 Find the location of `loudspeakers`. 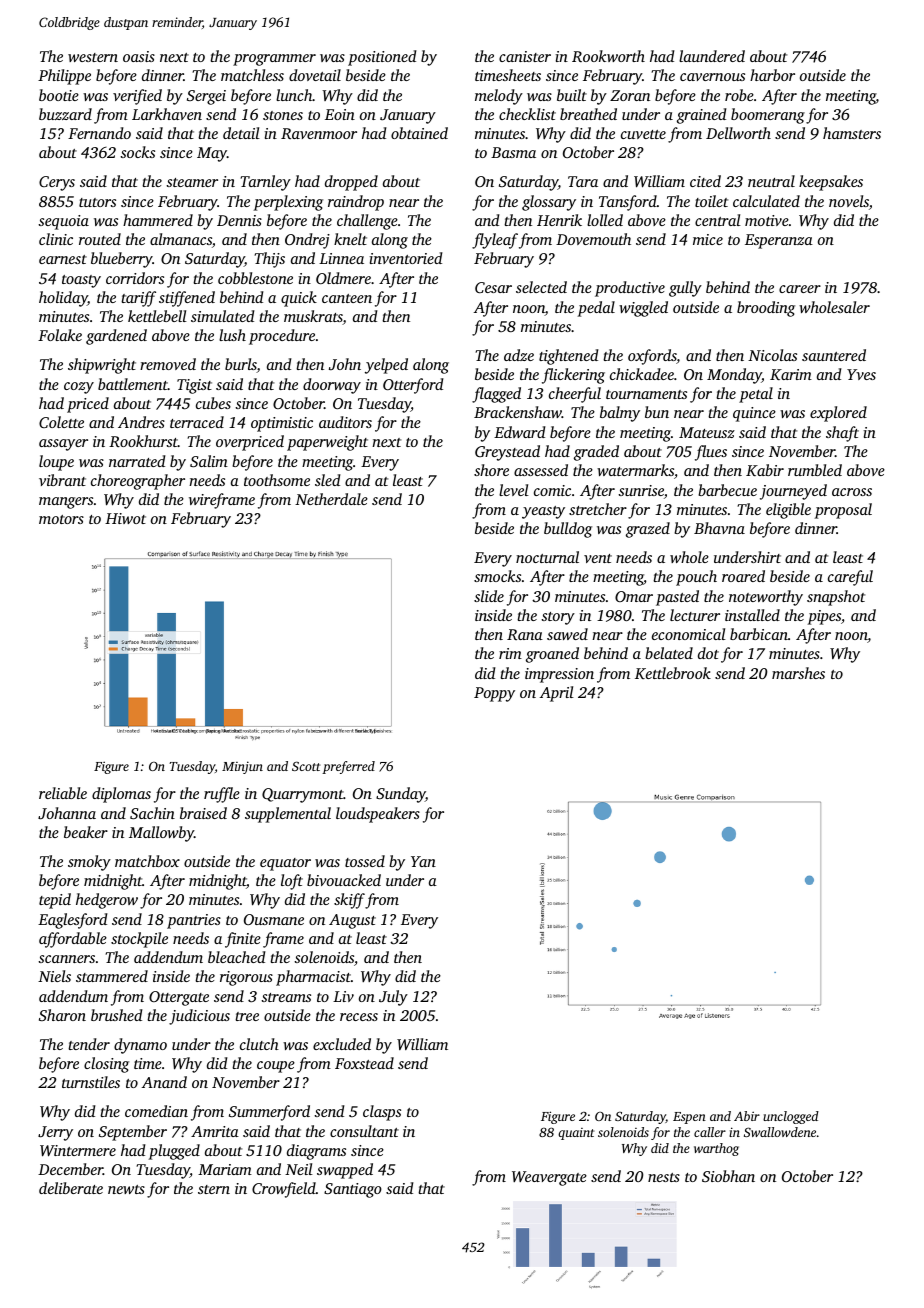

loudspeakers is located at coordinates (378, 815).
